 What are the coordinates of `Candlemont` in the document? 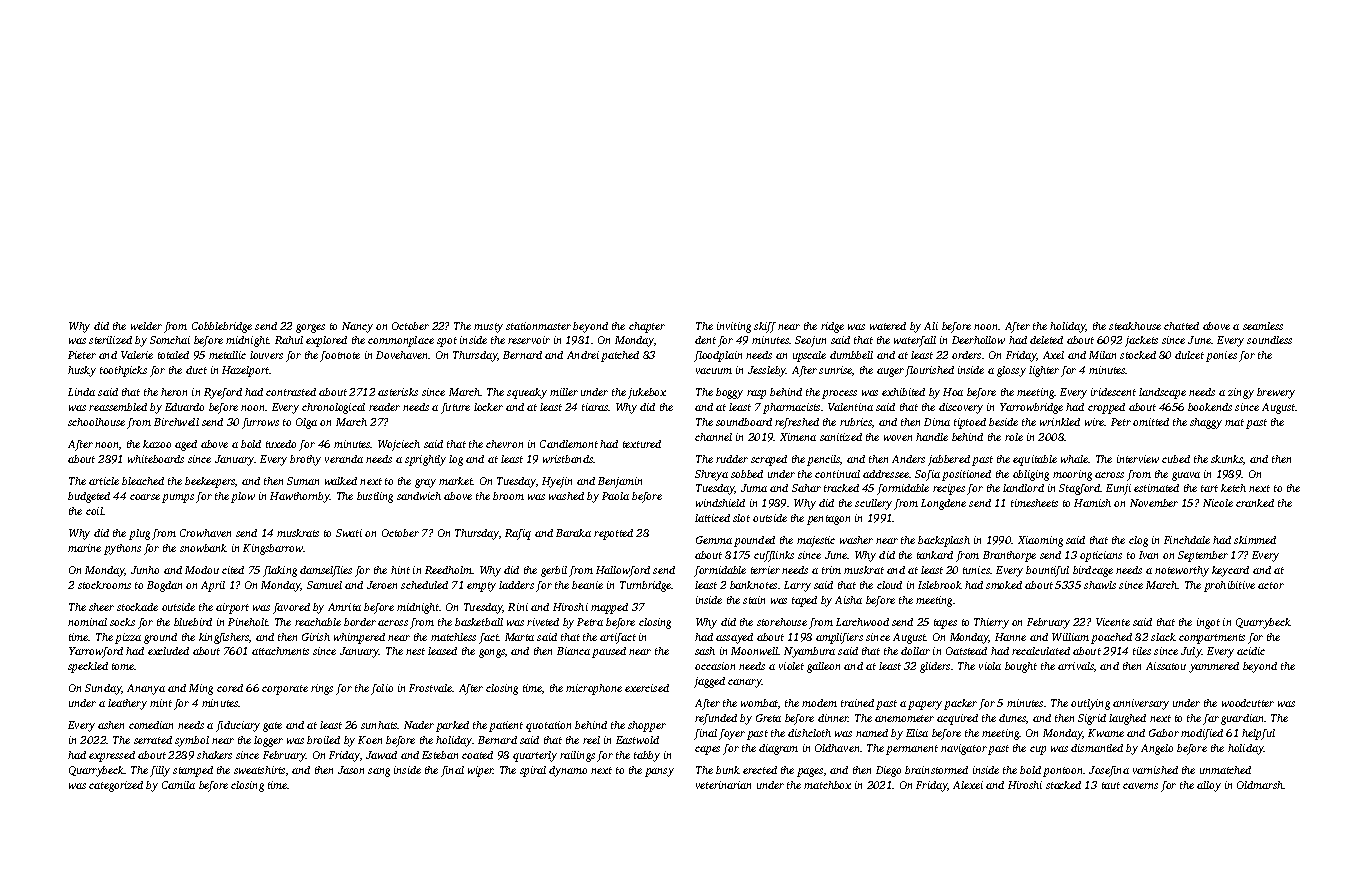 It's located at (569, 444).
